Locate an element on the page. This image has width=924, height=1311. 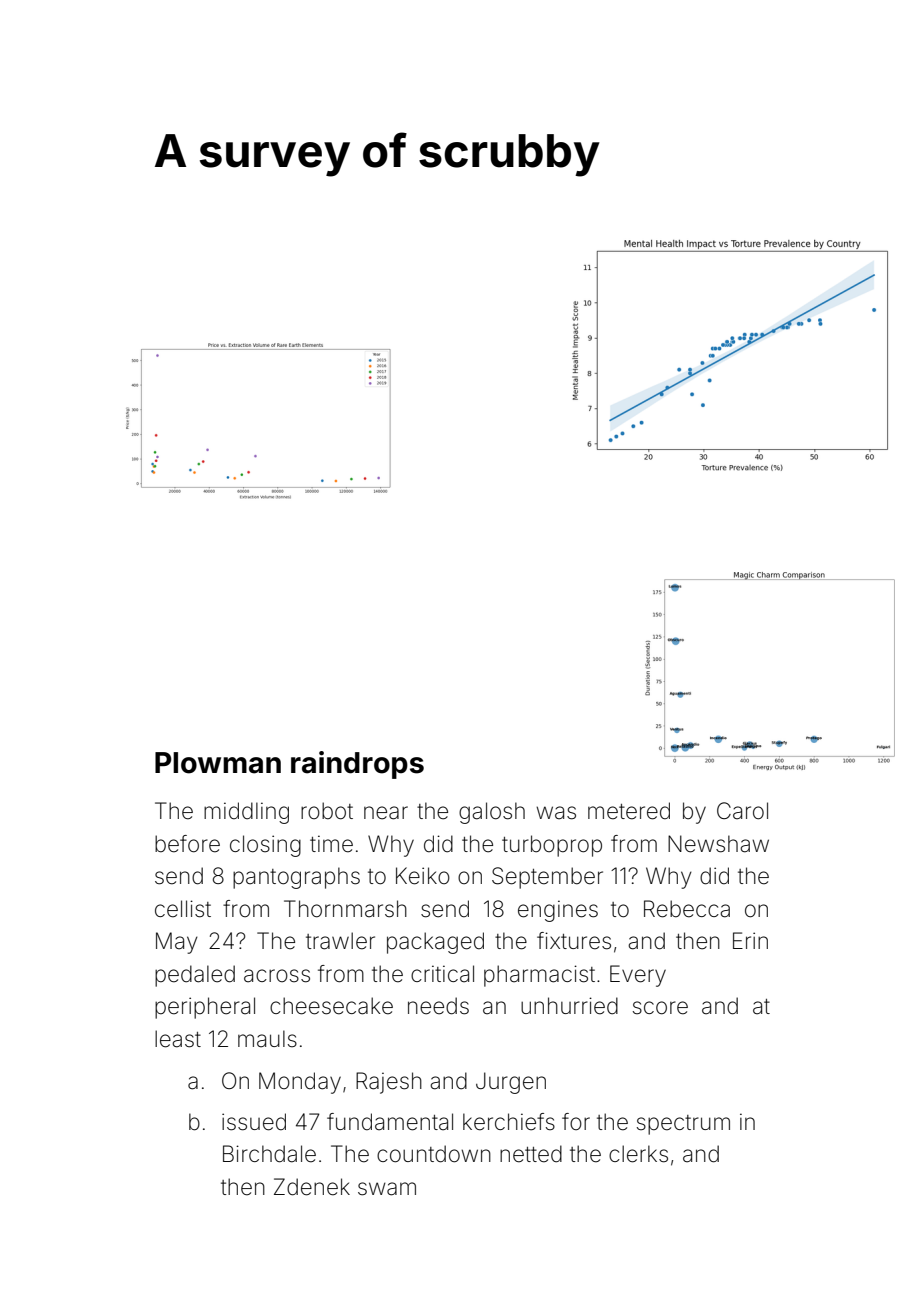
Plowman is located at coordinates (218, 763).
